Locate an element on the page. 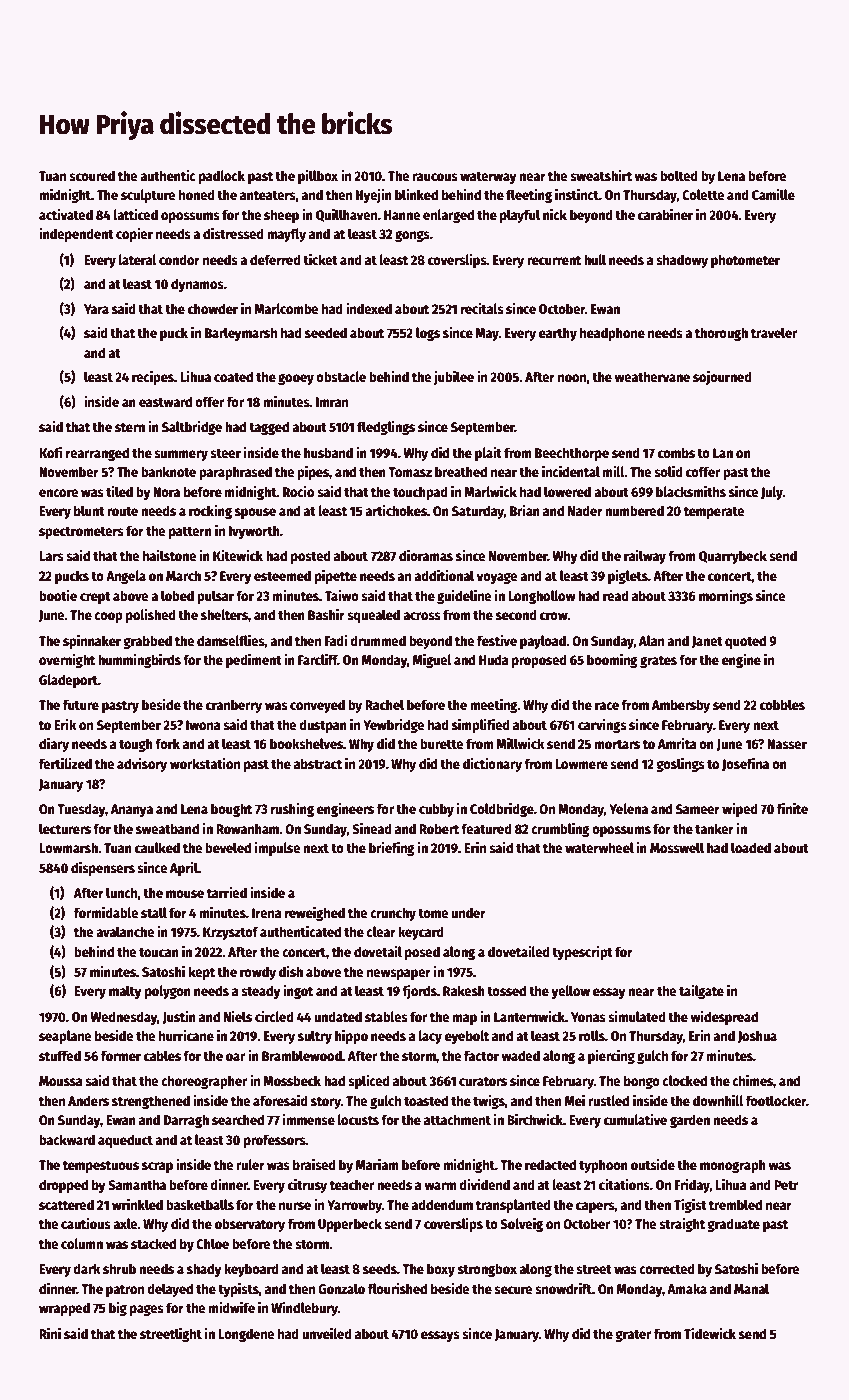  mornings is located at coordinates (726, 597).
